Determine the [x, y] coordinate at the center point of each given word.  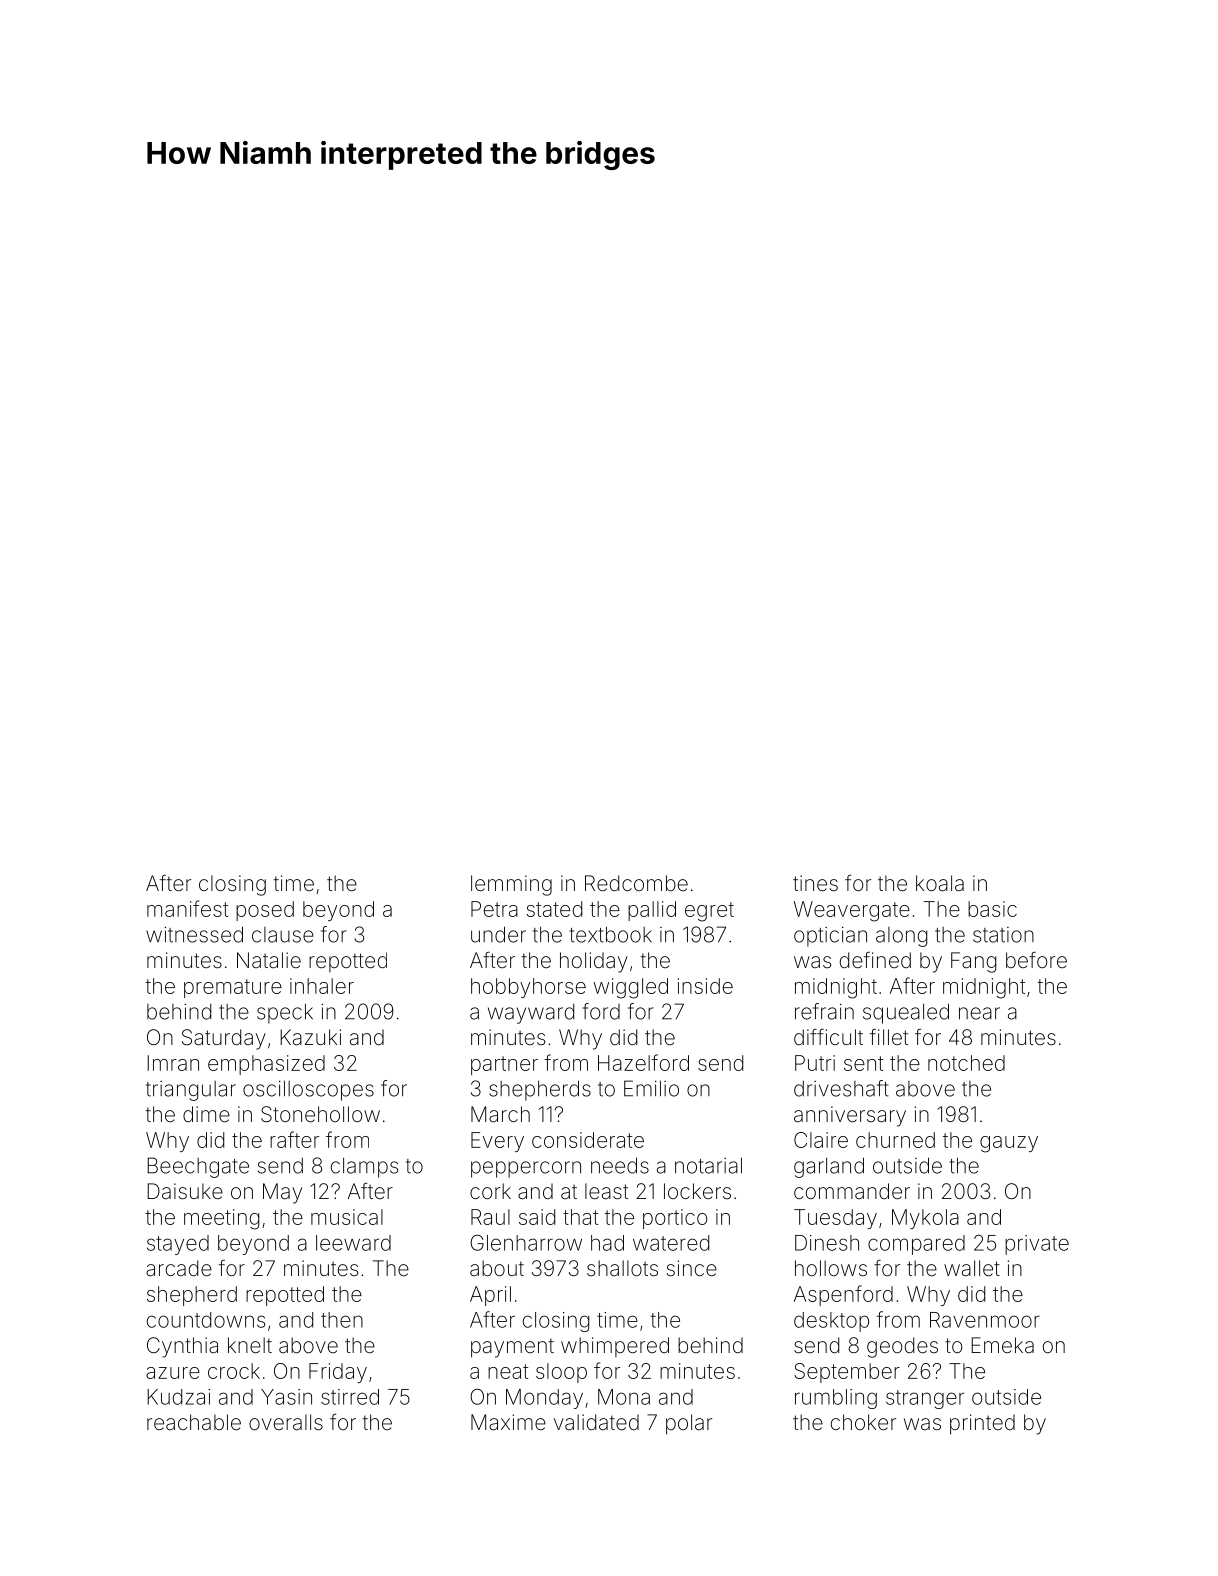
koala [940, 883]
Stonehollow [320, 1114]
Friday [338, 1373]
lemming [511, 885]
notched [966, 1063]
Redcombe [636, 883]
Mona [624, 1397]
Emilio [651, 1088]
